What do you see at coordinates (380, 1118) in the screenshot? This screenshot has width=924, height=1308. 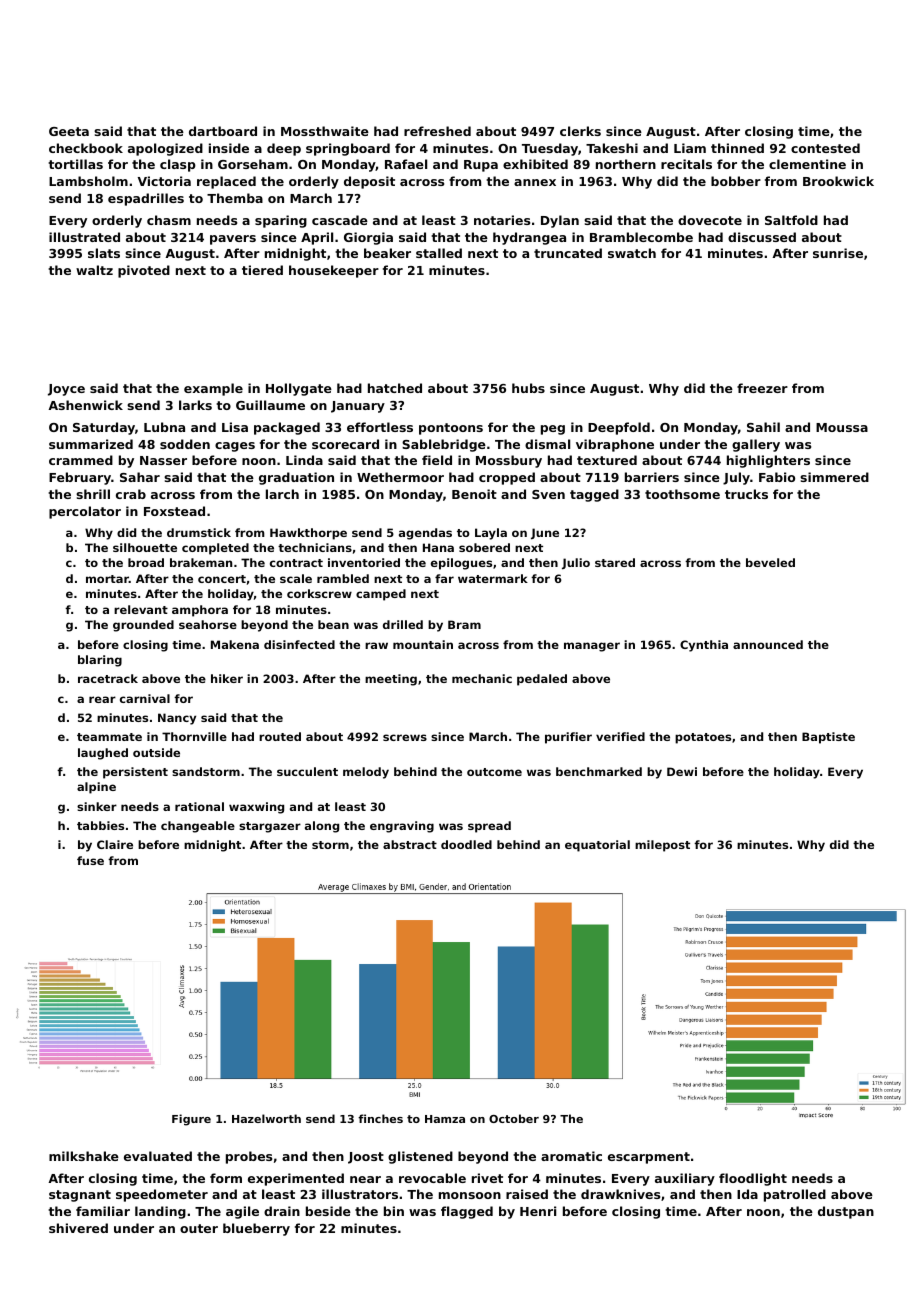 I see `finches` at bounding box center [380, 1118].
